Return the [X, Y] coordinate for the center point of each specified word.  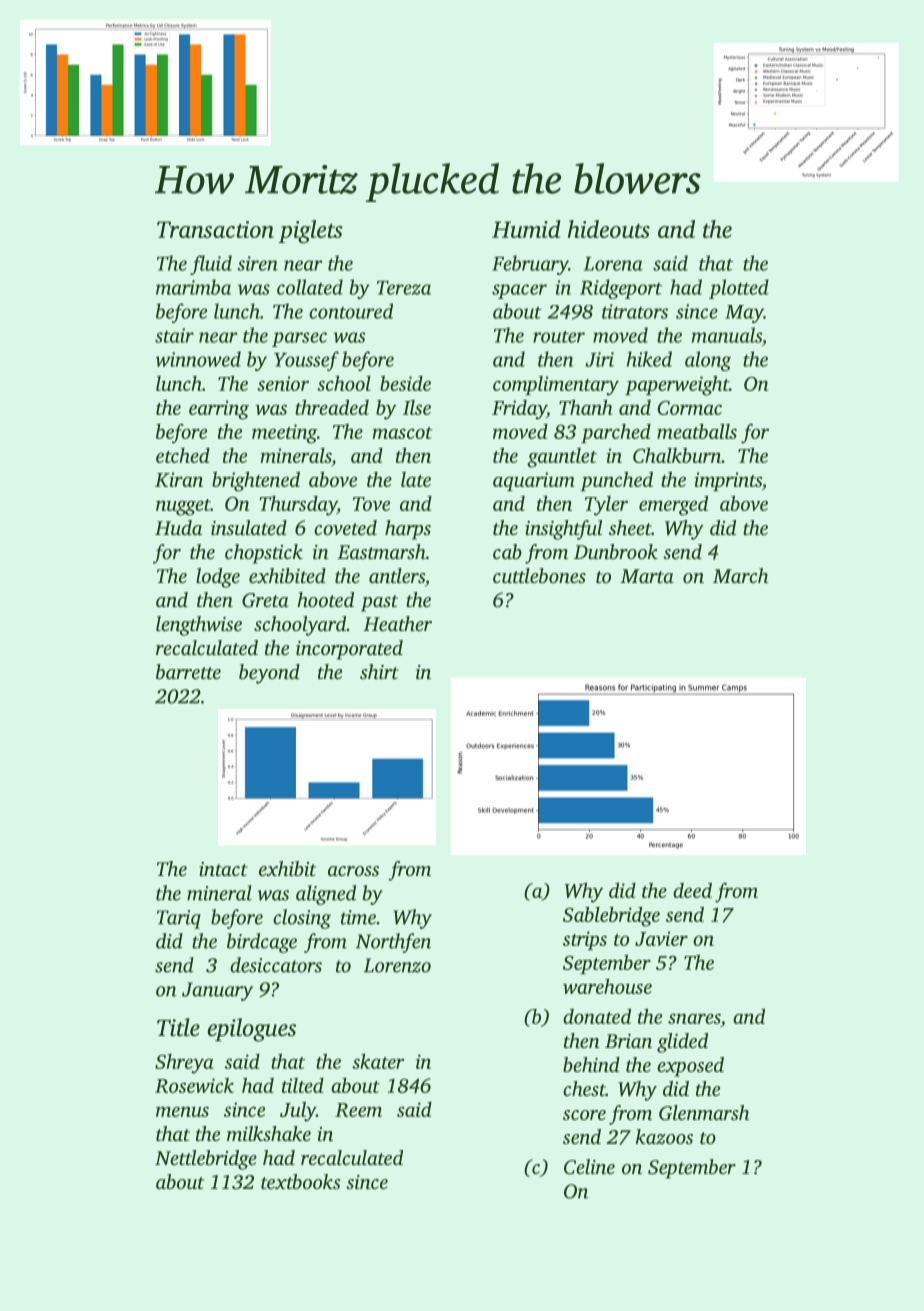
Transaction [215, 229]
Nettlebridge [206, 1160]
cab [507, 551]
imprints [728, 481]
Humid [526, 229]
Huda [178, 527]
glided [682, 1043]
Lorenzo [397, 965]
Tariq [179, 919]
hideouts [609, 229]
